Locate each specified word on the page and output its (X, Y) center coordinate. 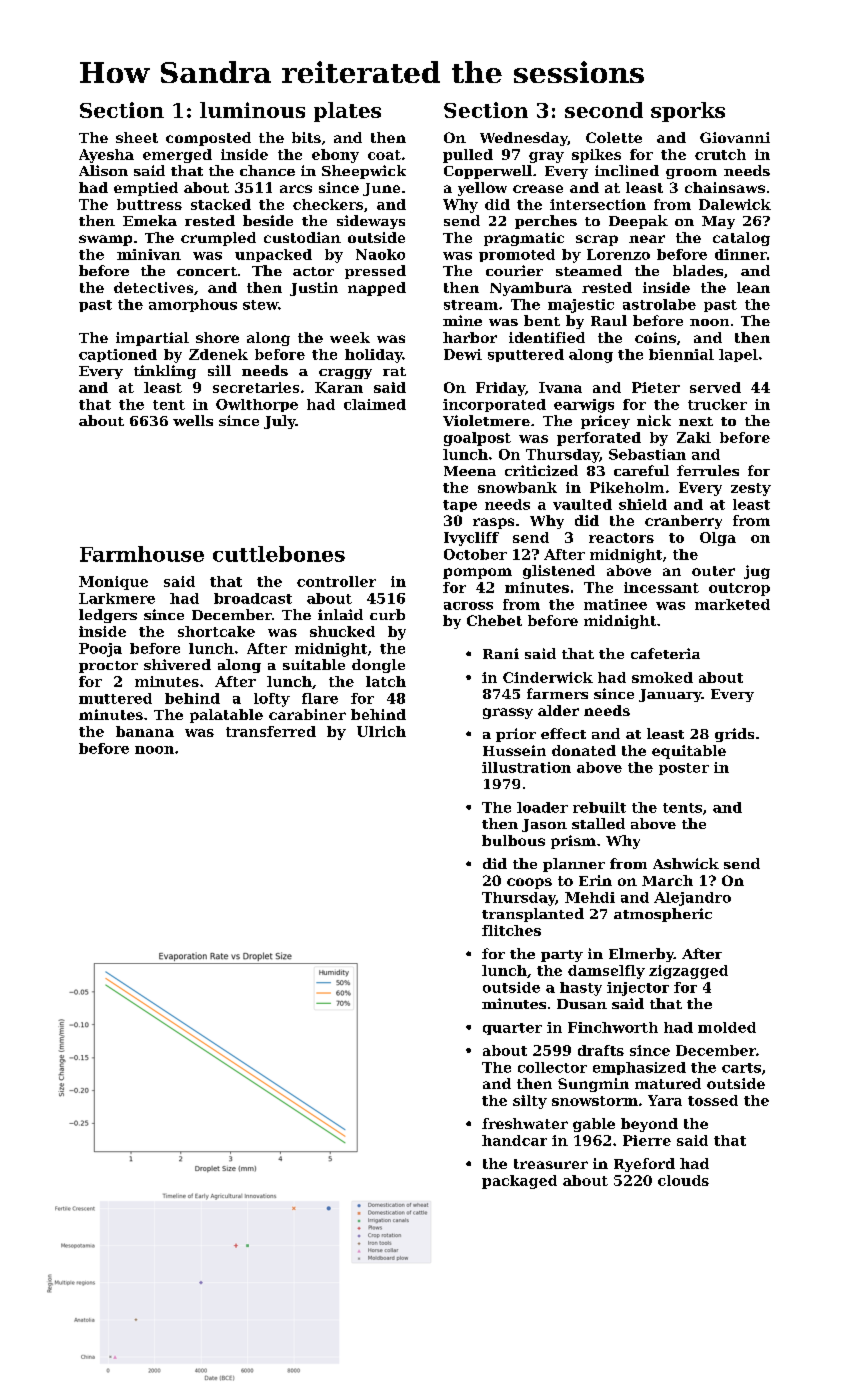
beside (268, 220)
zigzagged (688, 972)
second (604, 110)
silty (530, 1102)
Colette (614, 137)
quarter (512, 1029)
